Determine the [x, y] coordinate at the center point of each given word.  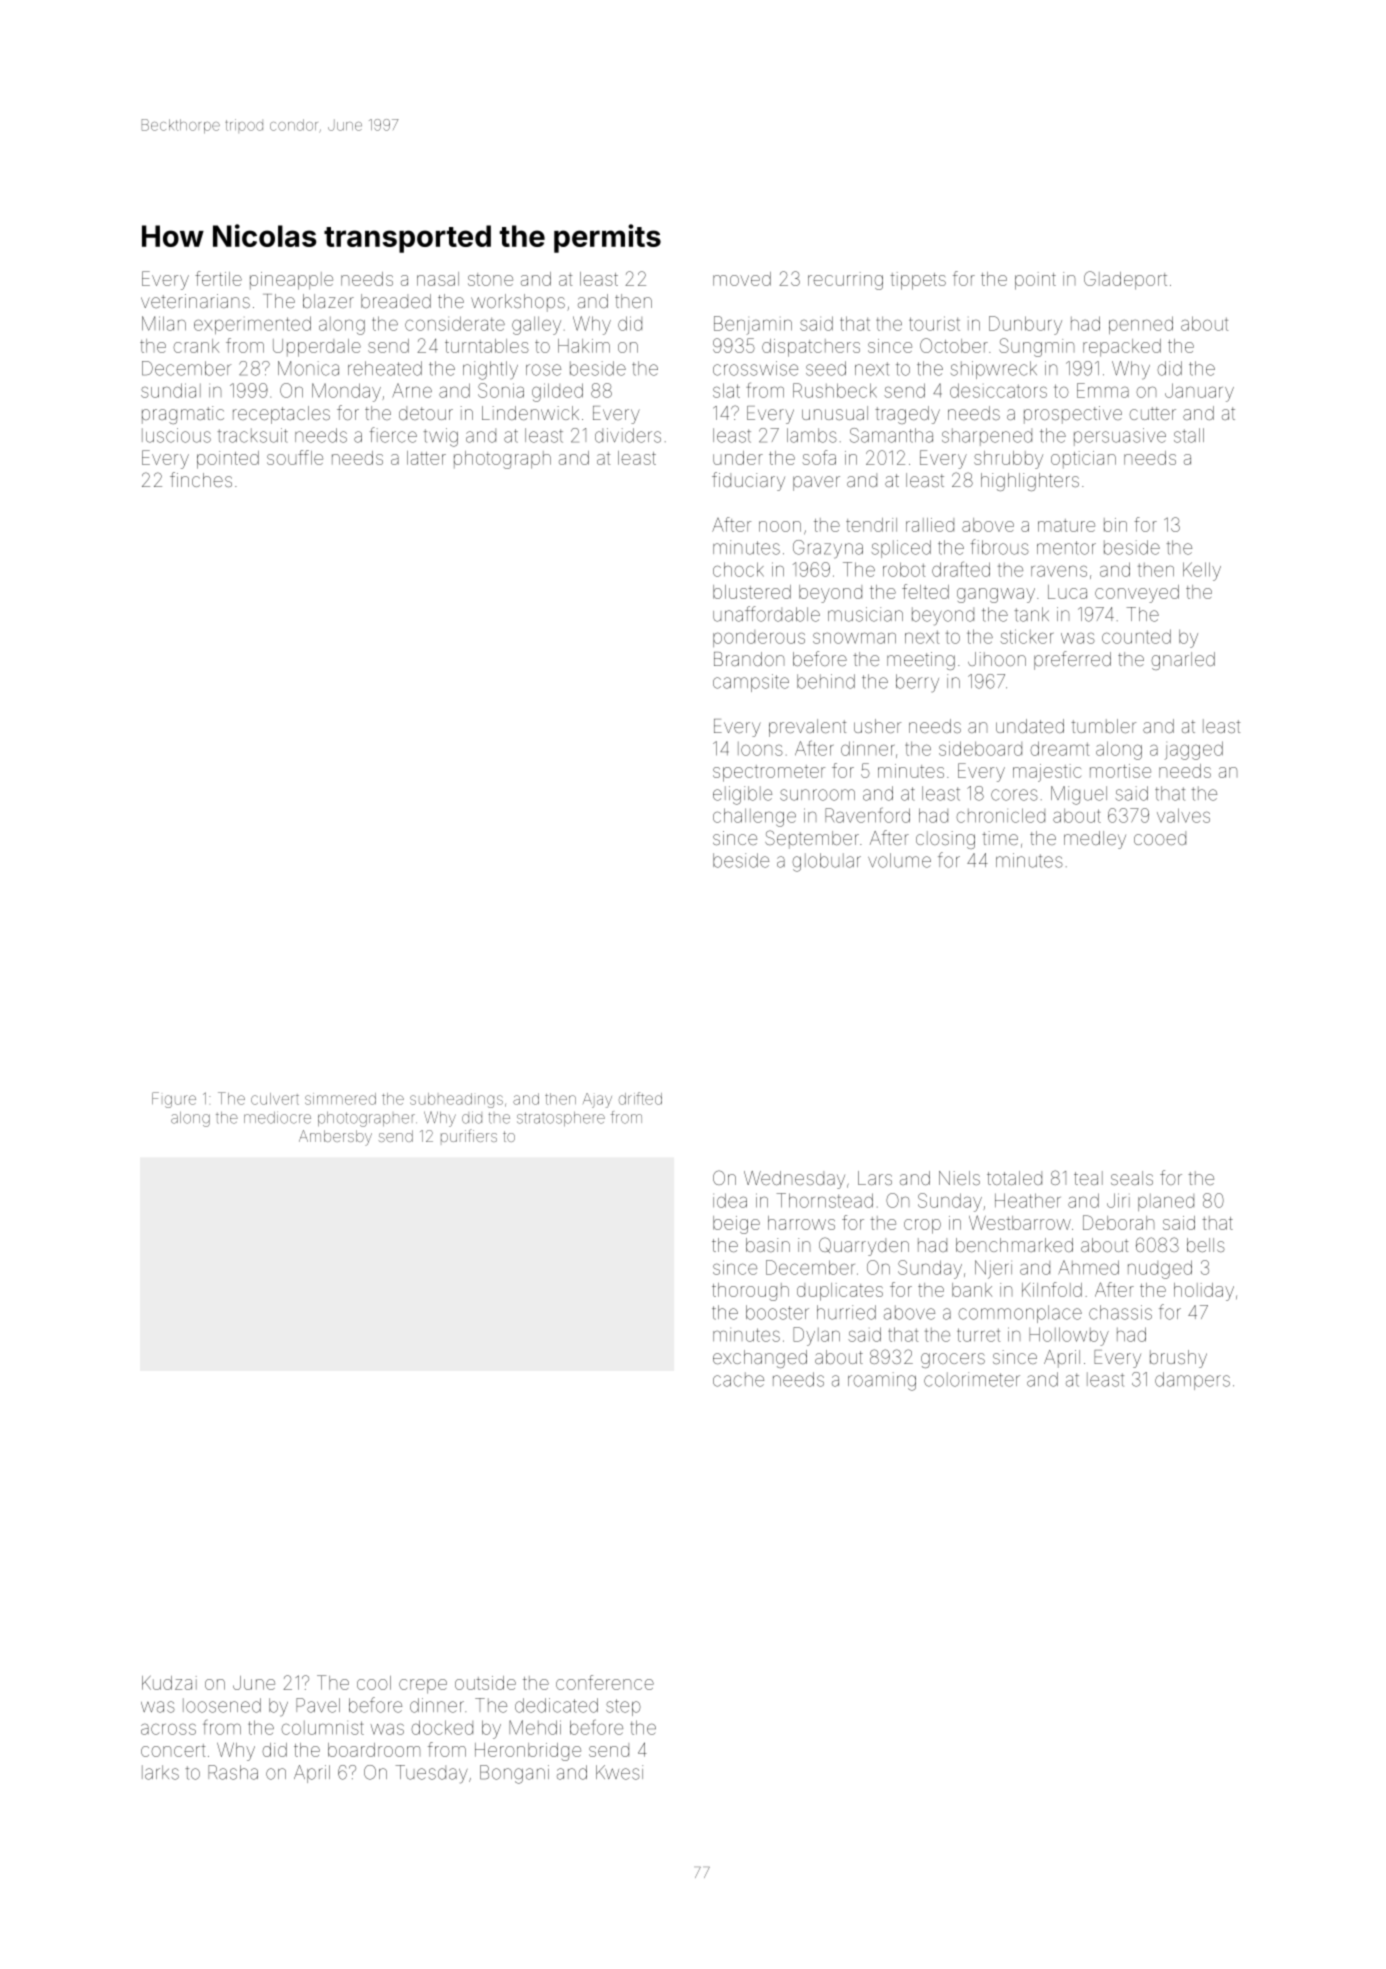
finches [201, 479]
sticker [1026, 636]
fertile [218, 278]
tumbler [1103, 726]
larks [160, 1772]
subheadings [456, 1100]
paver [816, 483]
